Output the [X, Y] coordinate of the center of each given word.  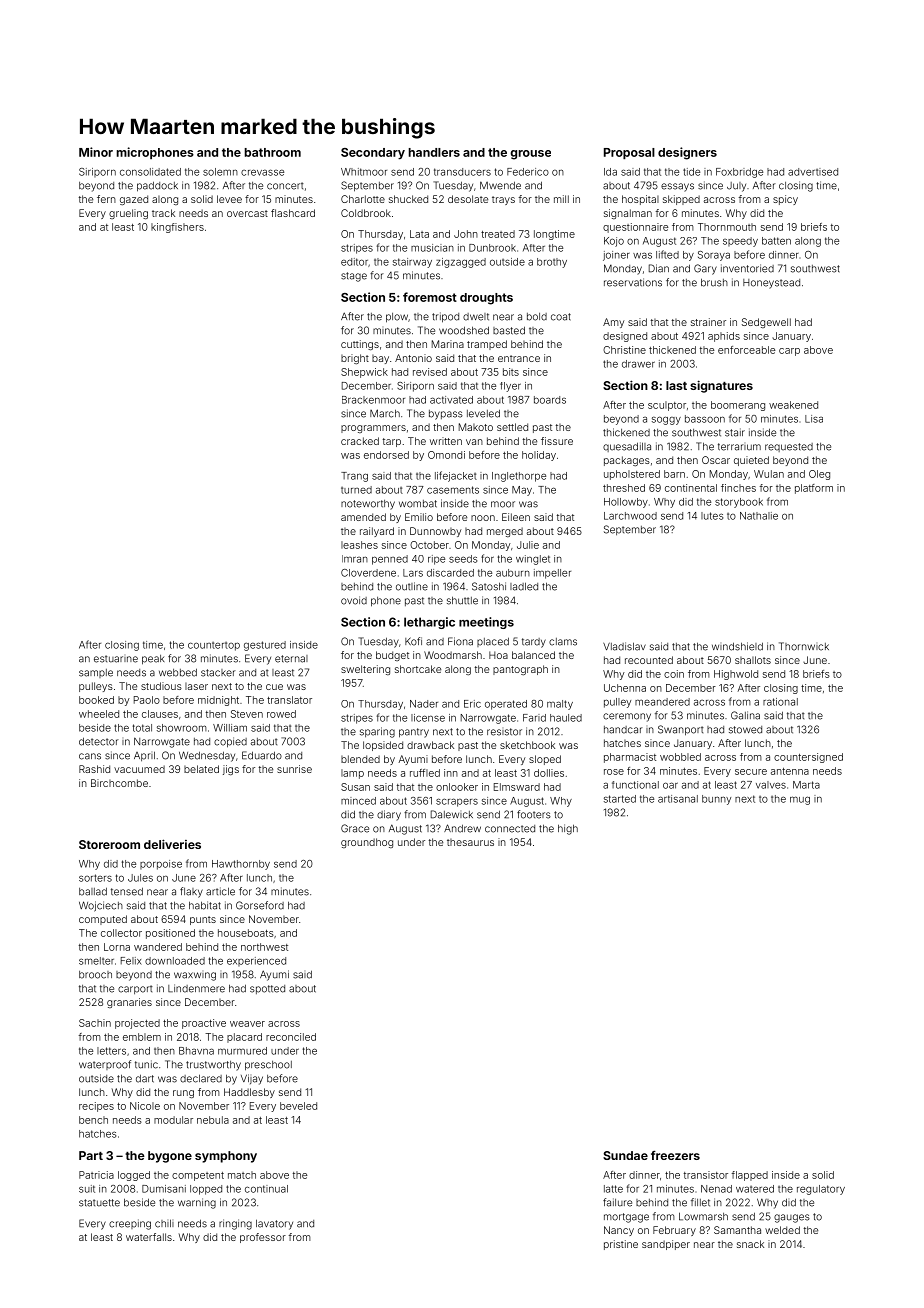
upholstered [632, 475]
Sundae [625, 1155]
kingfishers [177, 228]
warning [197, 1203]
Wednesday [207, 756]
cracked [360, 441]
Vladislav [624, 646]
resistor [504, 732]
